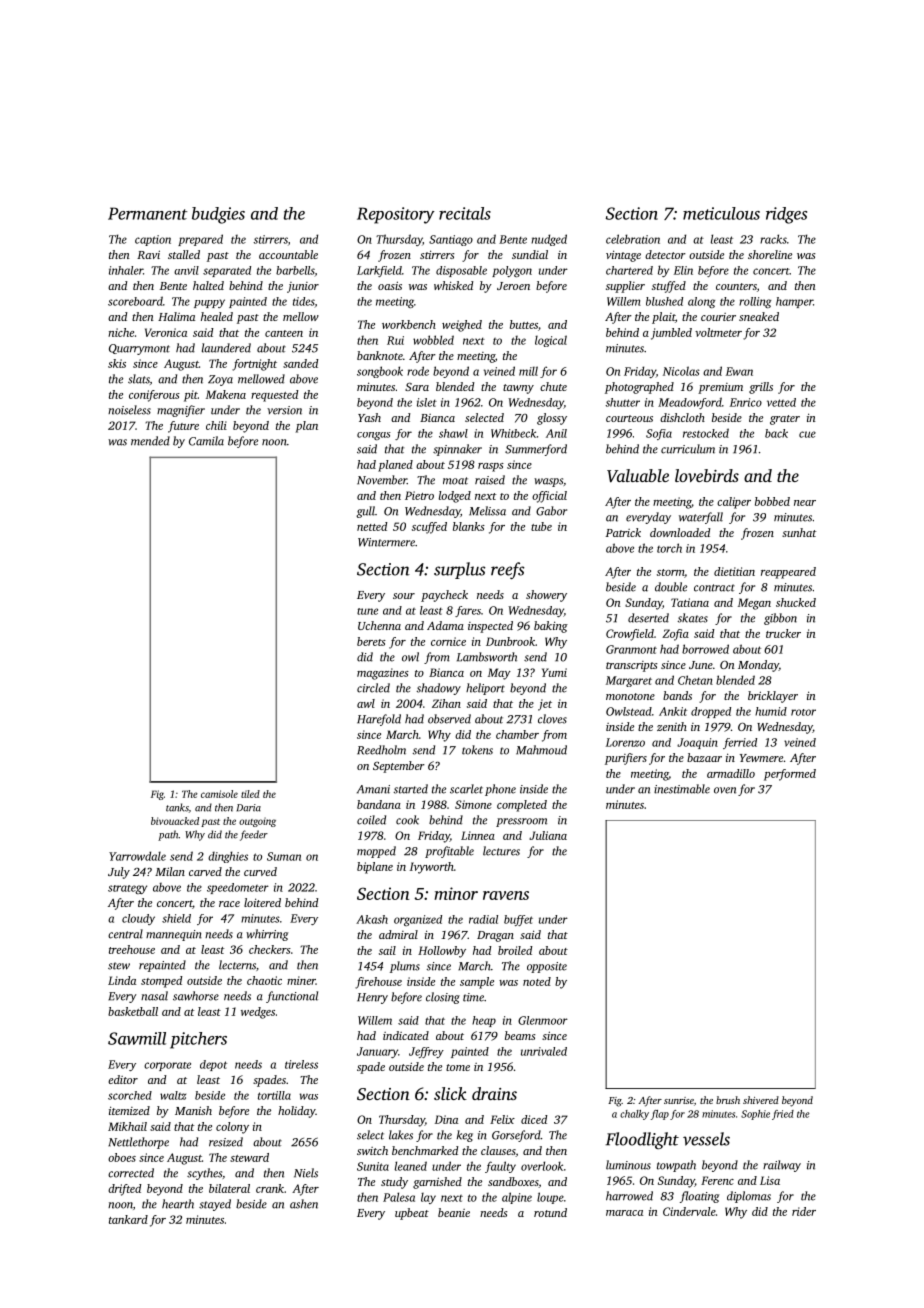 Image resolution: width=924 pixels, height=1308 pixels. What do you see at coordinates (372, 526) in the document?
I see `netted` at bounding box center [372, 526].
